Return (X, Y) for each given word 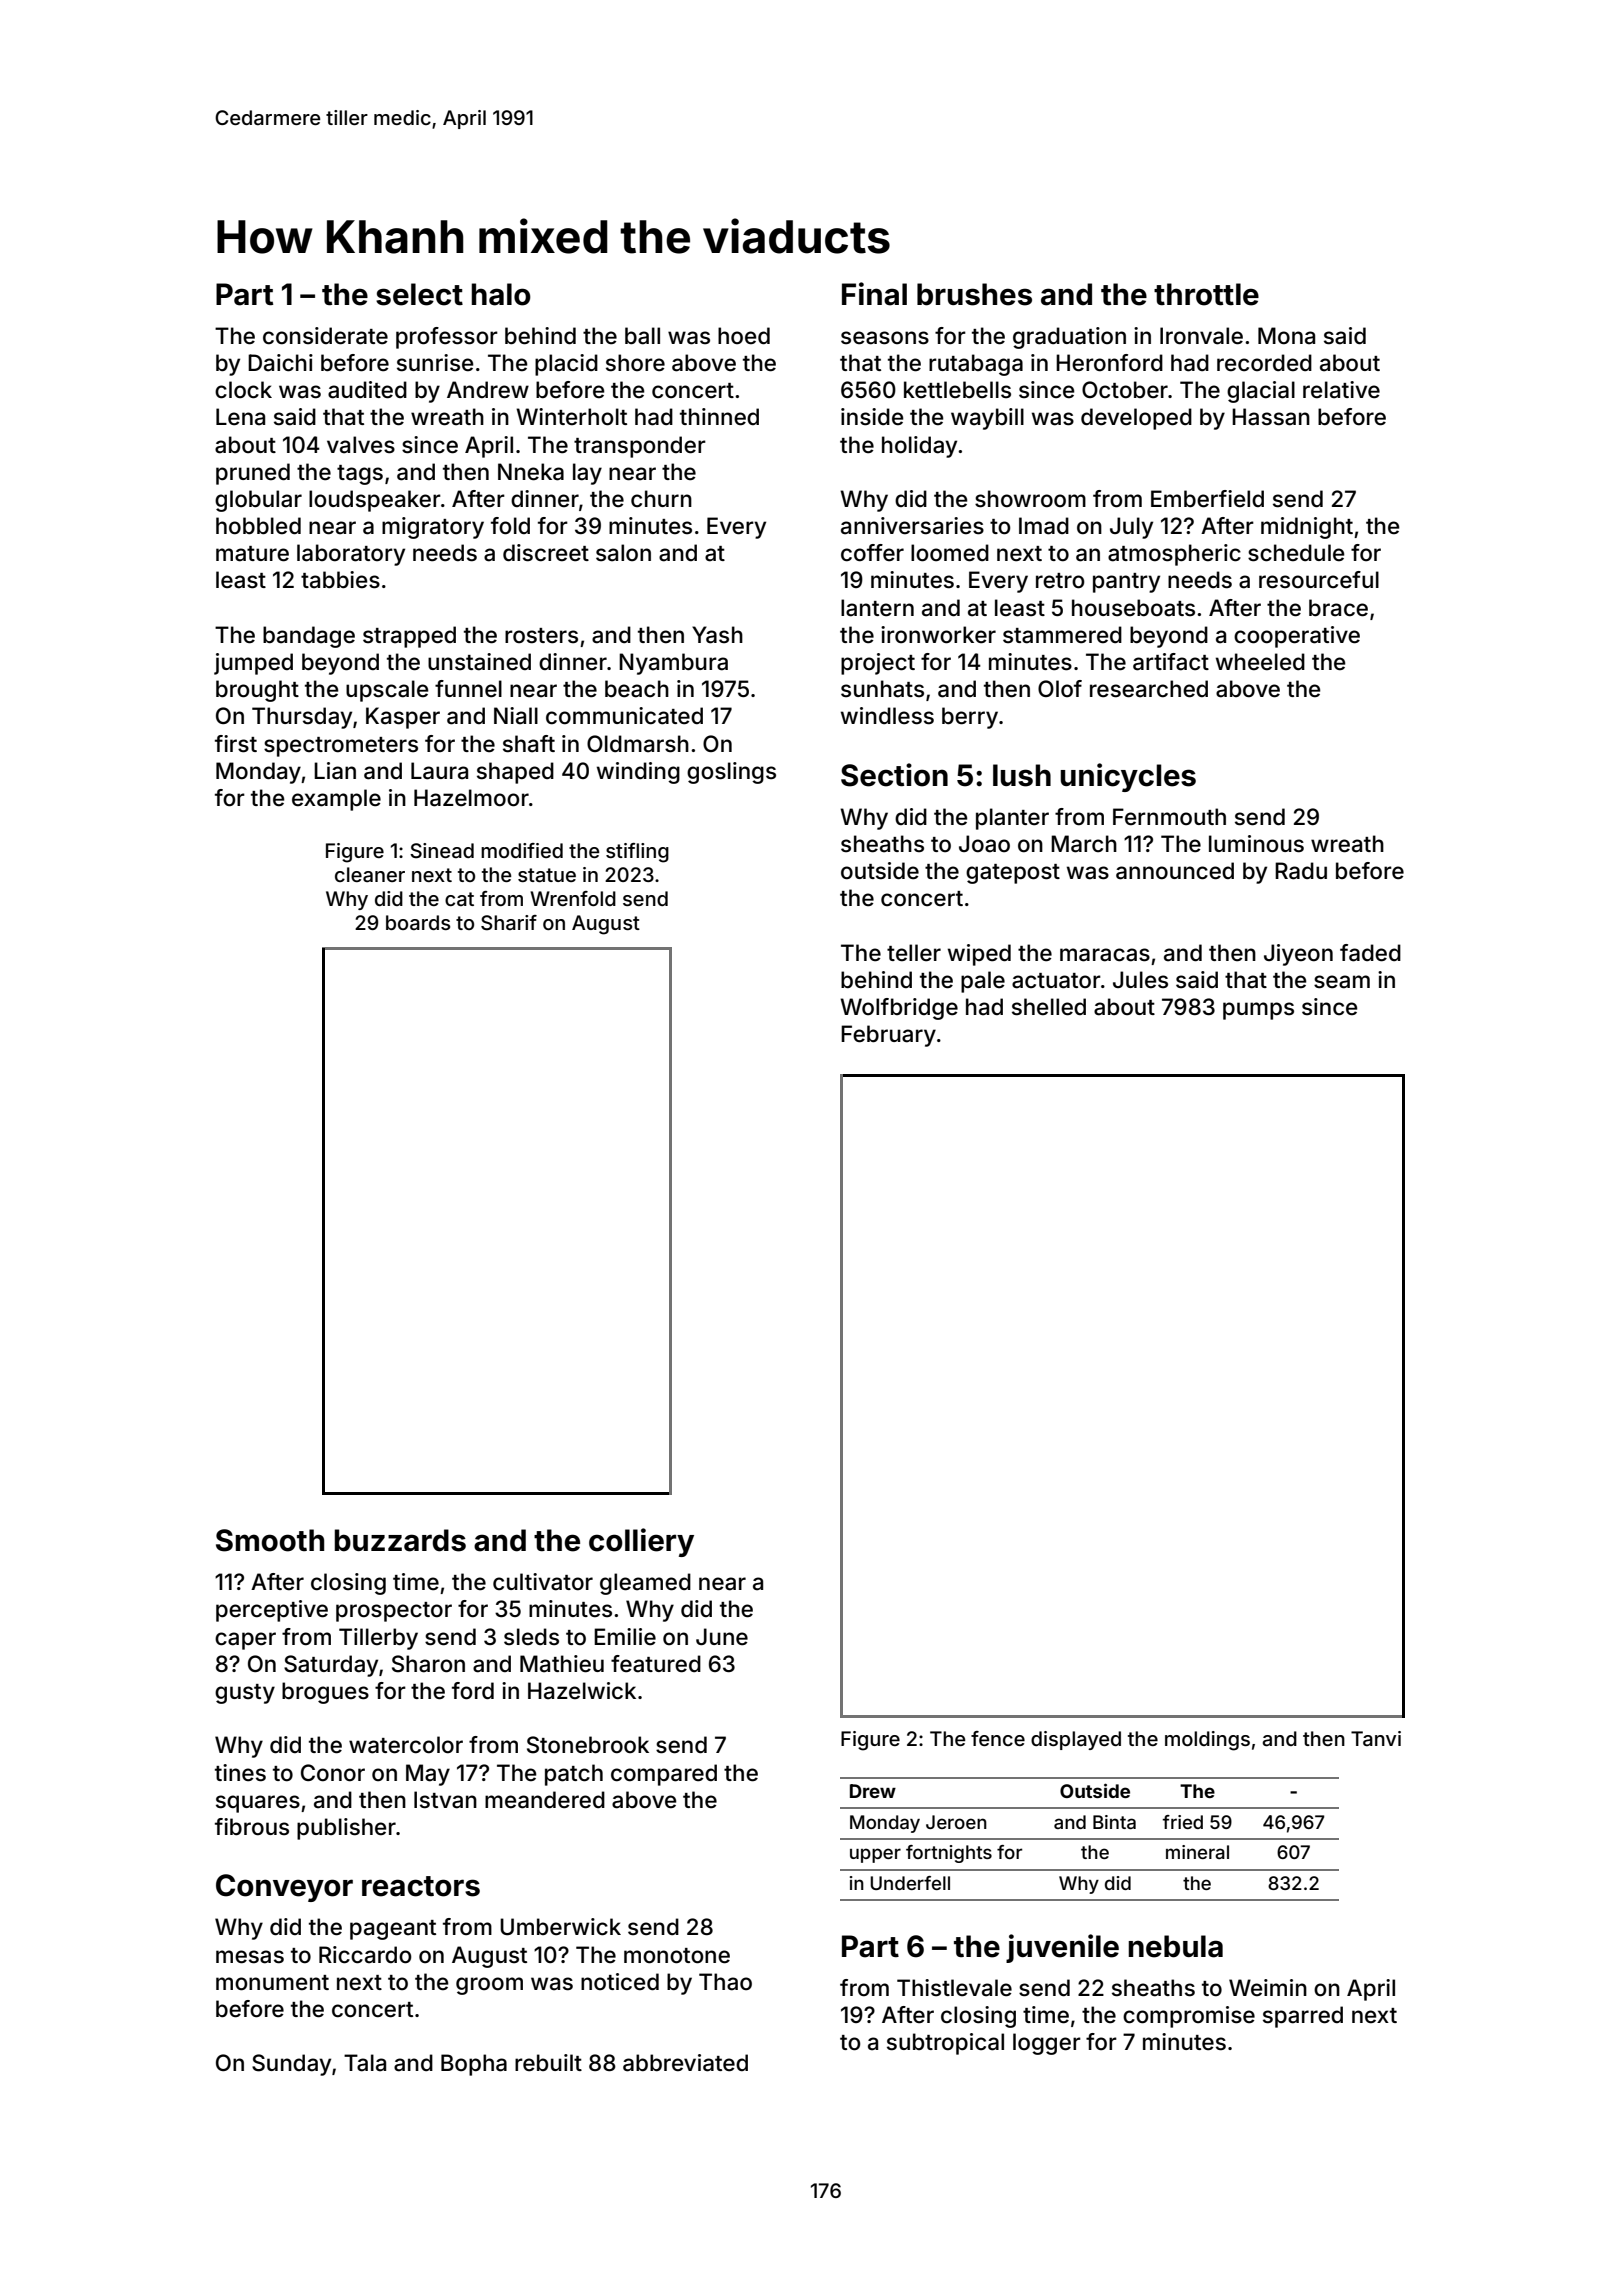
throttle (1206, 294)
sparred (1303, 2017)
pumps (1258, 1011)
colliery (641, 1542)
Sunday (291, 2065)
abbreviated (685, 2063)
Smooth (270, 1540)
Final (874, 294)
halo (501, 294)
